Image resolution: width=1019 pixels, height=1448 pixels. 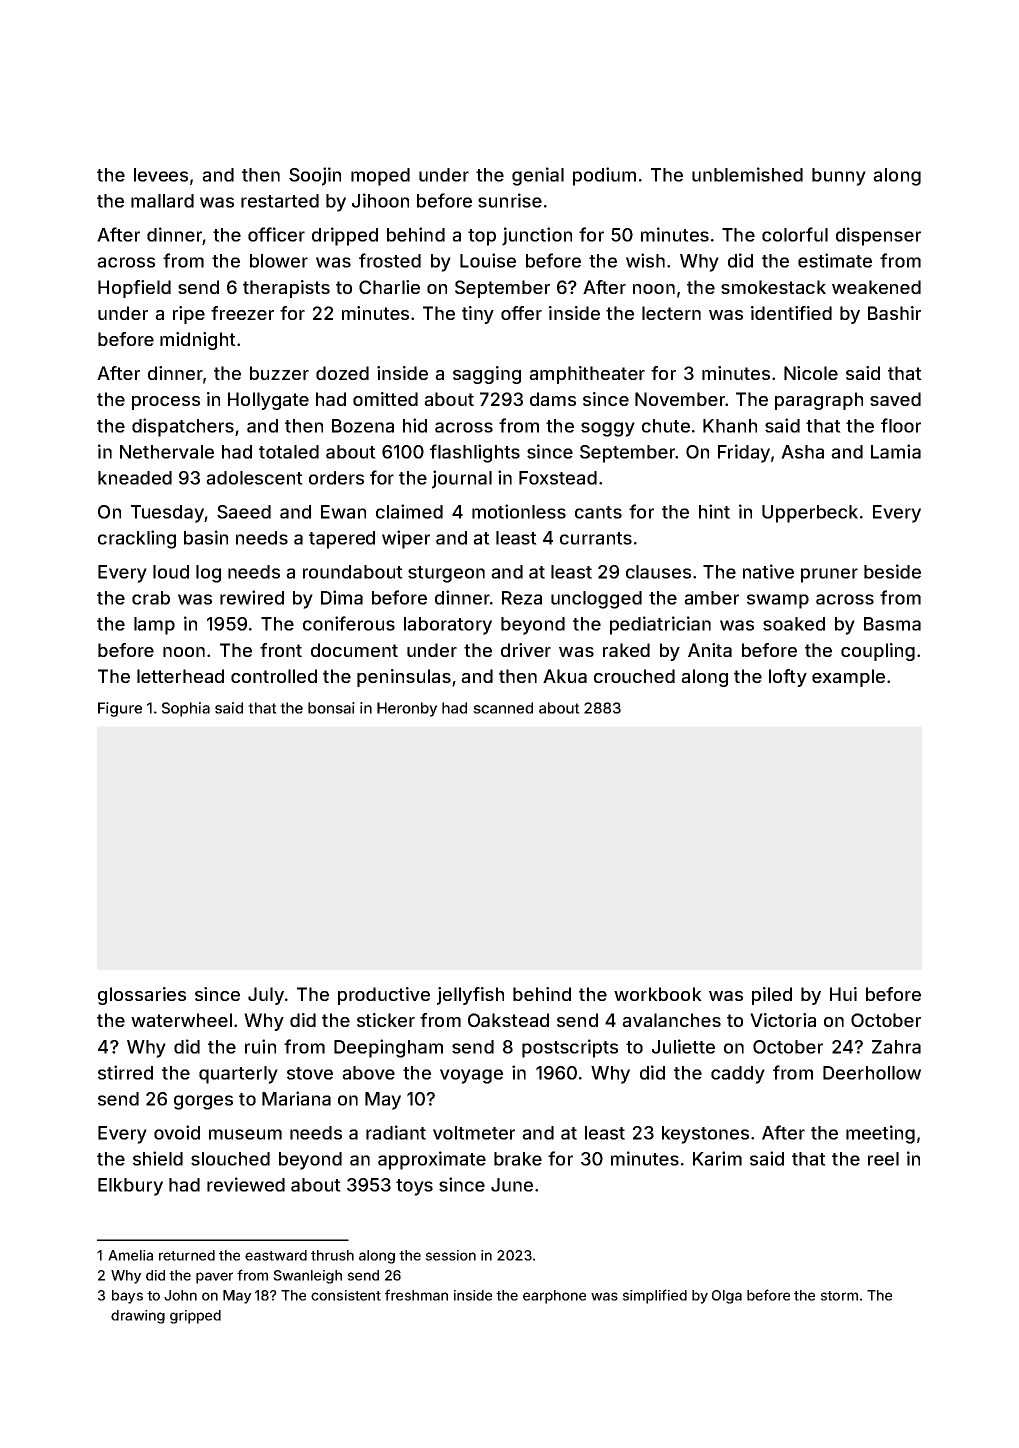 What do you see at coordinates (683, 1046) in the image?
I see `Juliette` at bounding box center [683, 1046].
